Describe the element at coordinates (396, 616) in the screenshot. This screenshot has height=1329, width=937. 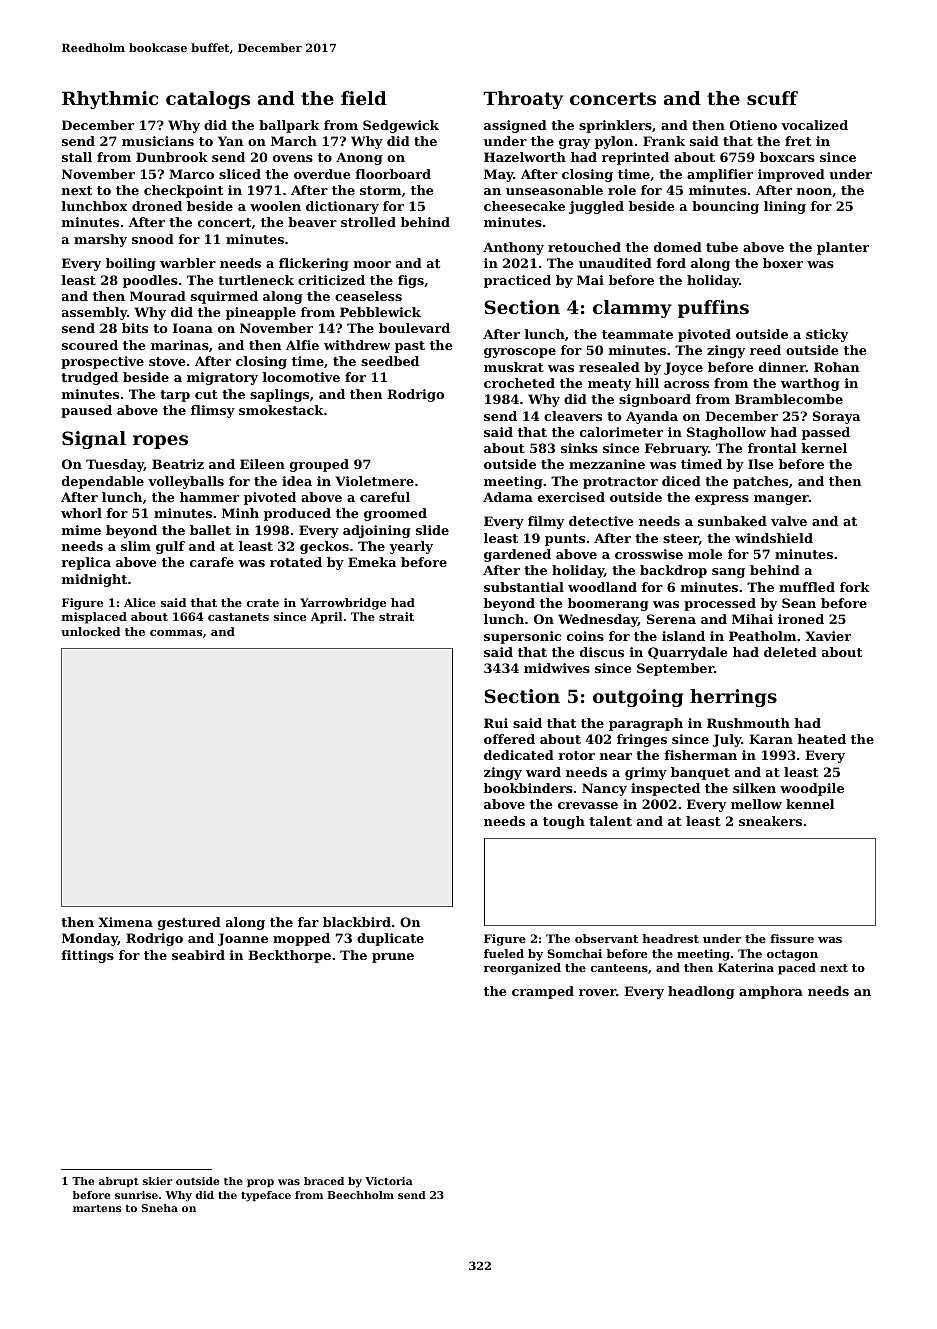
I see `strait` at that location.
